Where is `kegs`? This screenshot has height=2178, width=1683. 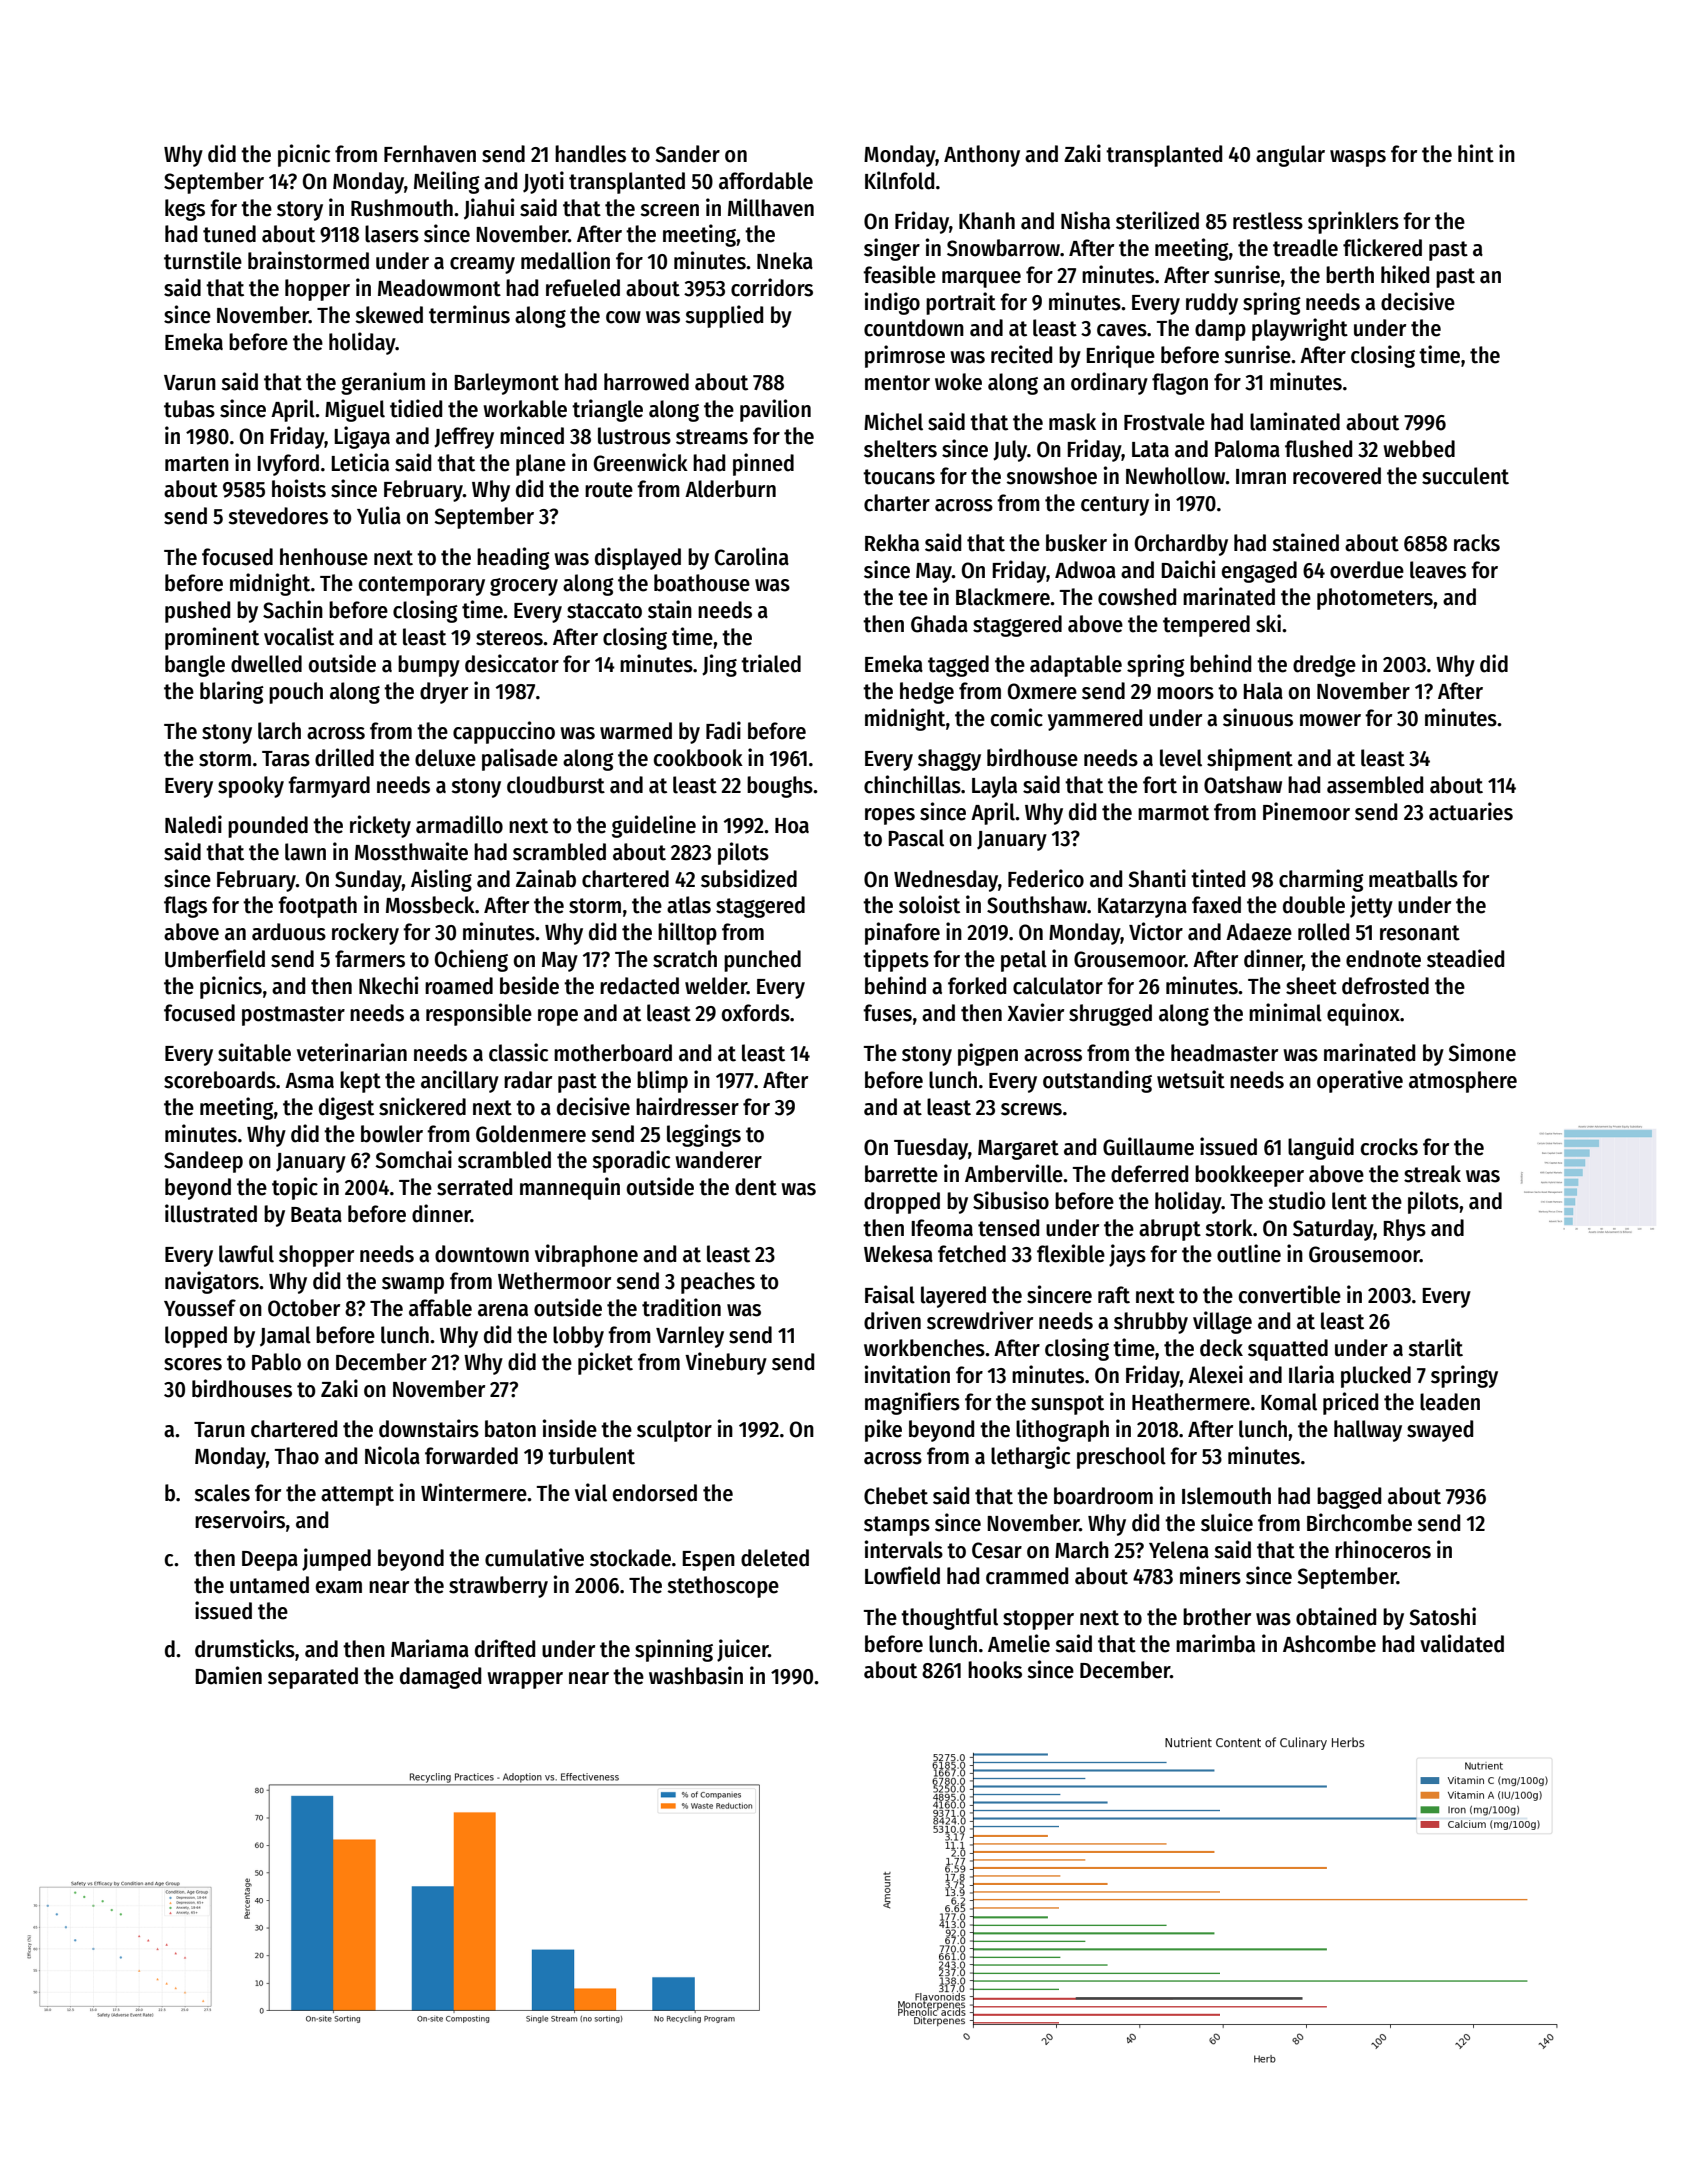 kegs is located at coordinates (185, 210).
